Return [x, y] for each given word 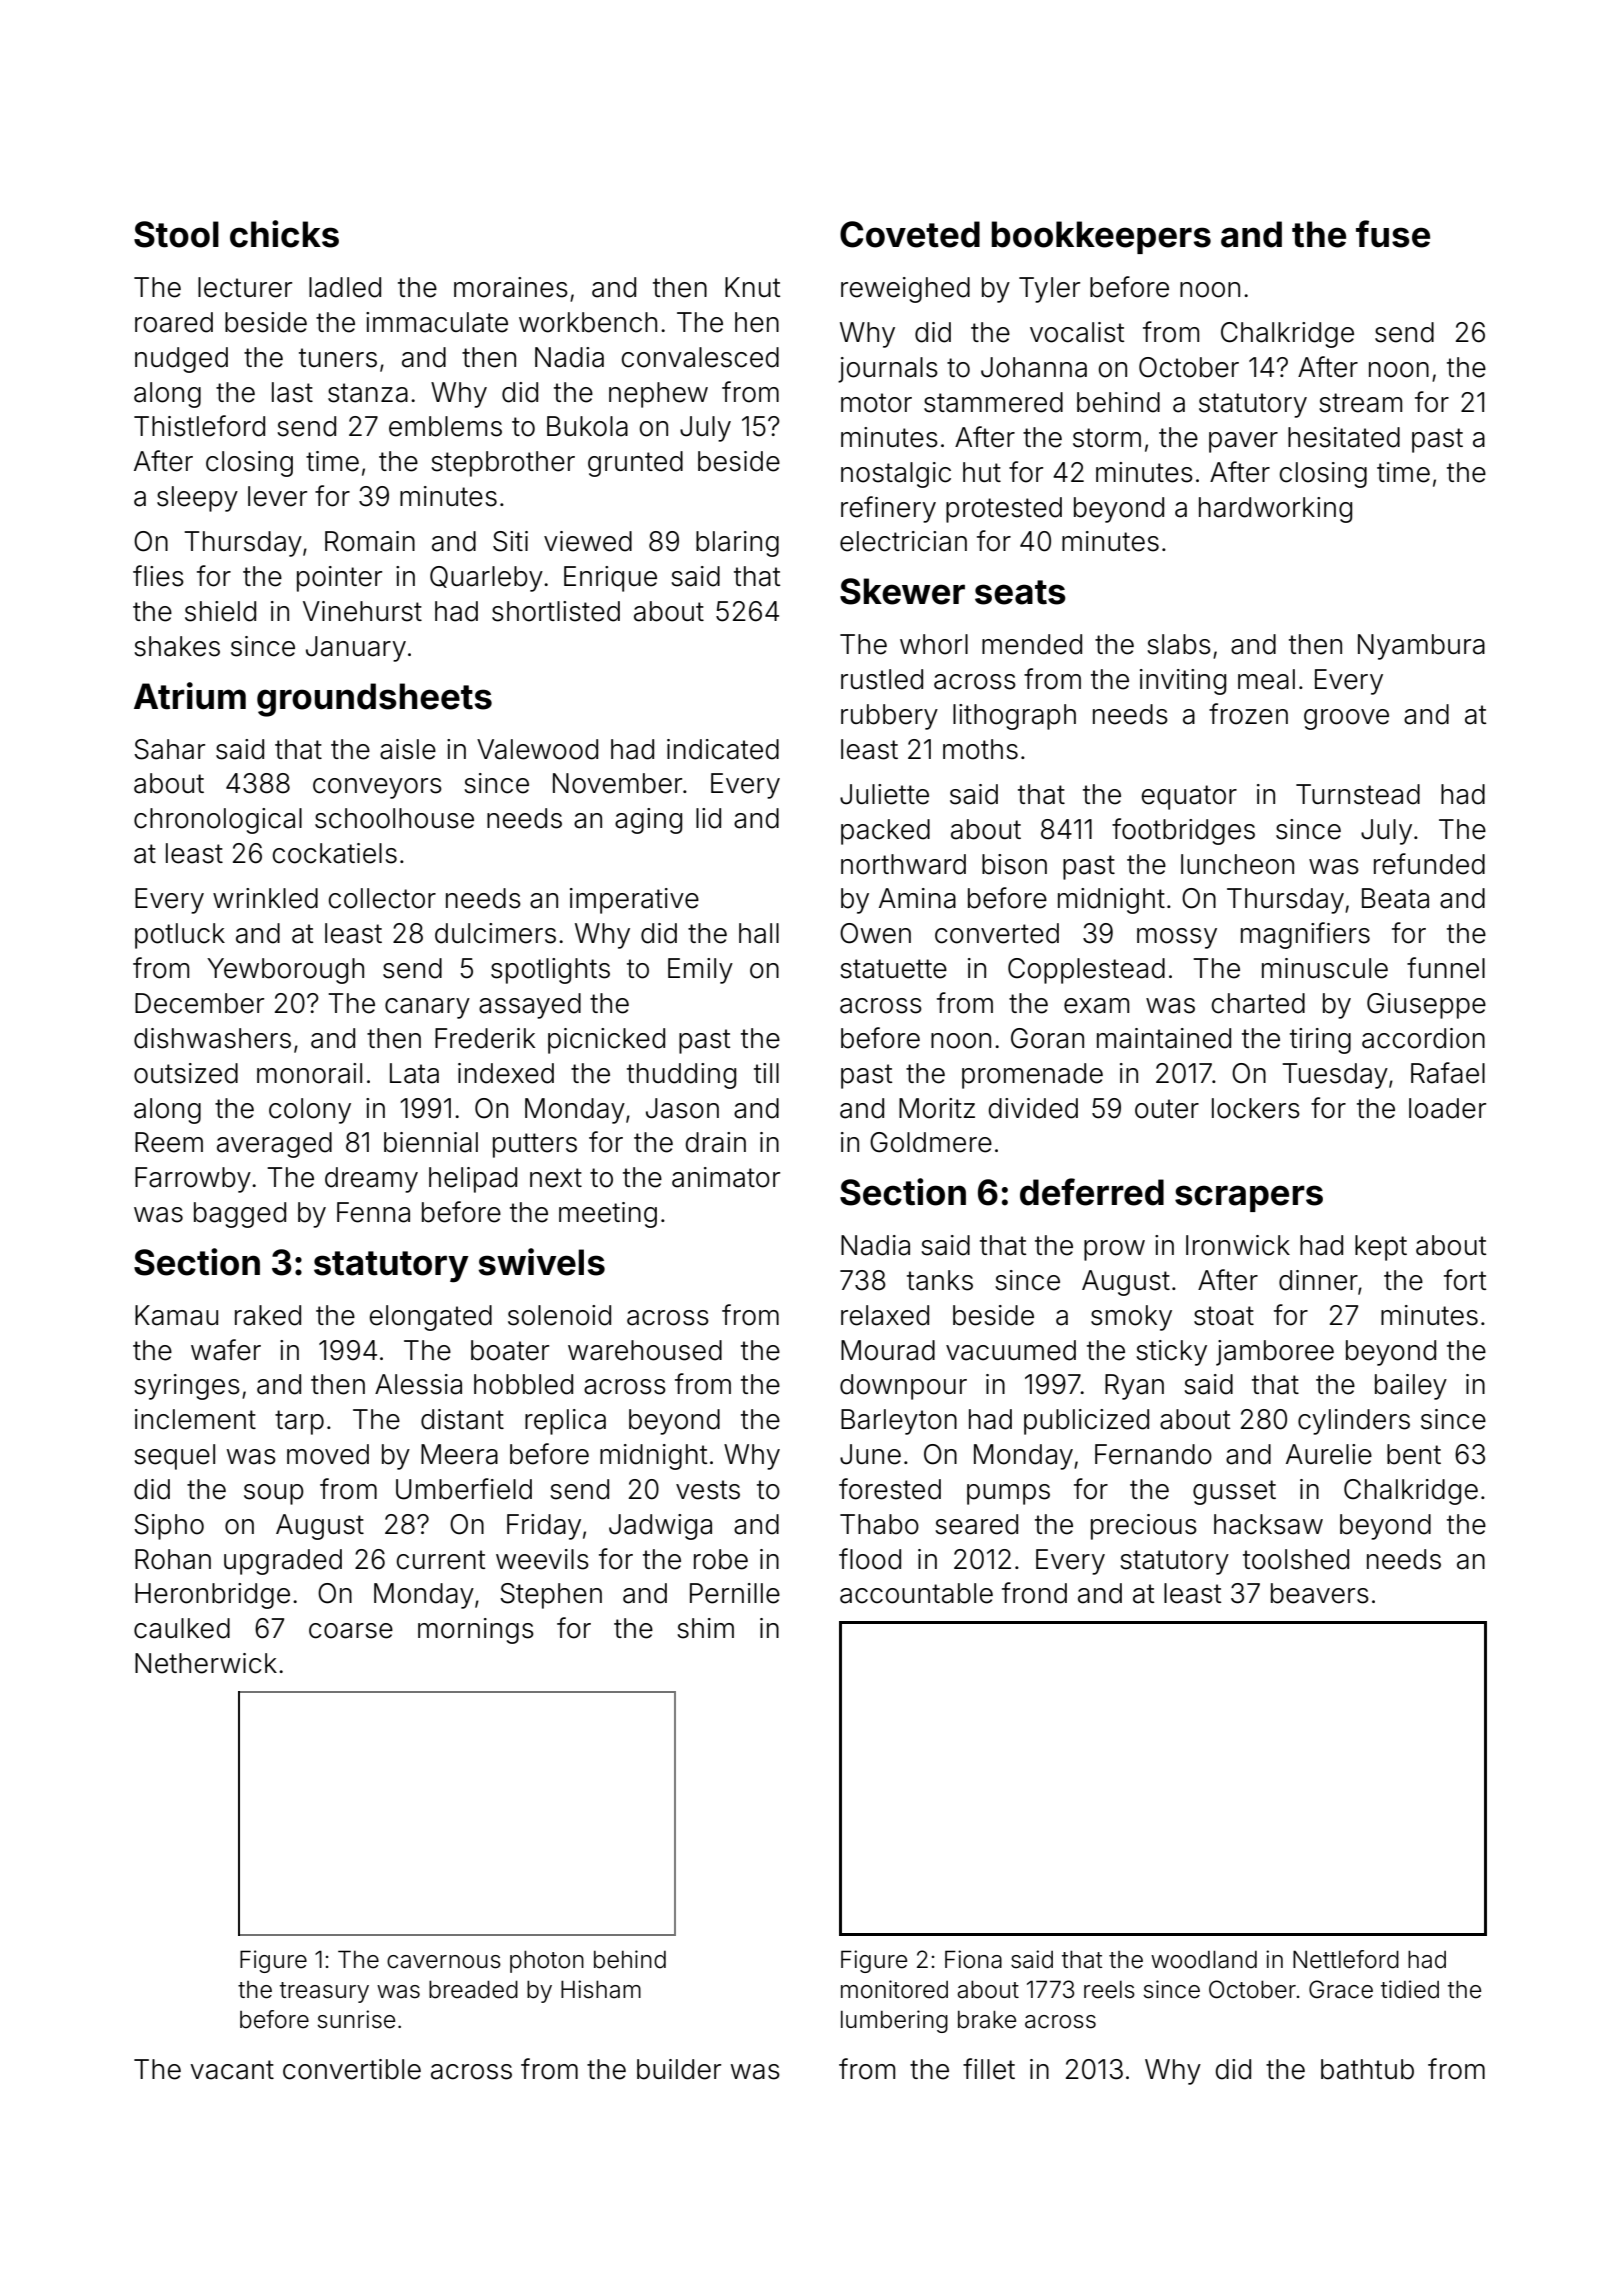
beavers [1320, 1593]
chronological [218, 821]
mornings [476, 1631]
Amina [917, 898]
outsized [186, 1073]
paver [1243, 442]
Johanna [1034, 367]
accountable [916, 1593]
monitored [894, 1989]
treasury [324, 1992]
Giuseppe [1426, 1006]
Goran [1047, 1038]
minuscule [1325, 968]
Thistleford [199, 426]
